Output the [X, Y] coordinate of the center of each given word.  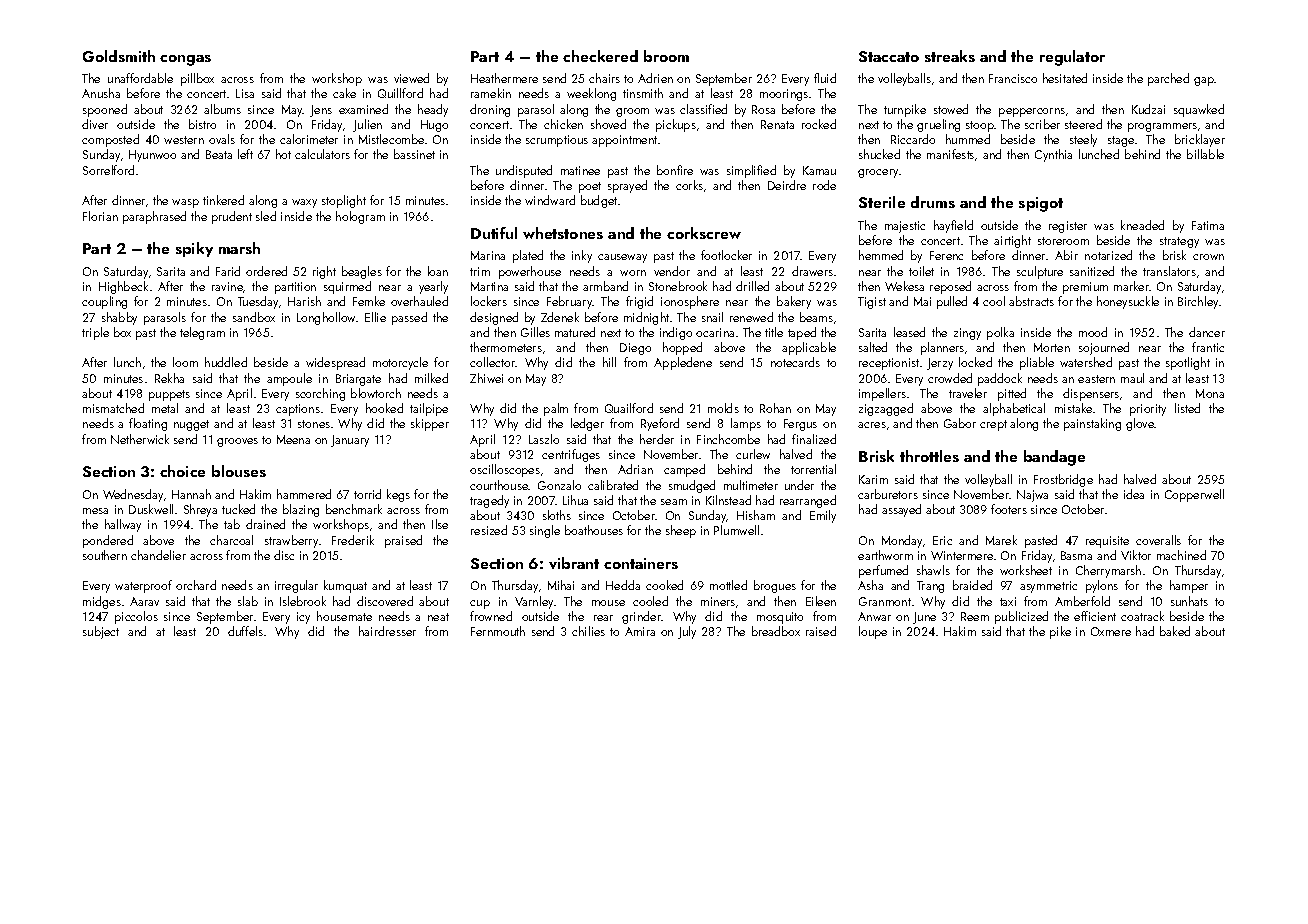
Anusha [101, 93]
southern [105, 555]
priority [1148, 410]
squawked [1199, 110]
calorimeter [309, 139]
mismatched [113, 408]
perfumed [883, 571]
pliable [1037, 363]
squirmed [347, 287]
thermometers [506, 347]
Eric [942, 540]
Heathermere [504, 78]
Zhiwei [486, 378]
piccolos [136, 617]
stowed [951, 109]
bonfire [675, 170]
